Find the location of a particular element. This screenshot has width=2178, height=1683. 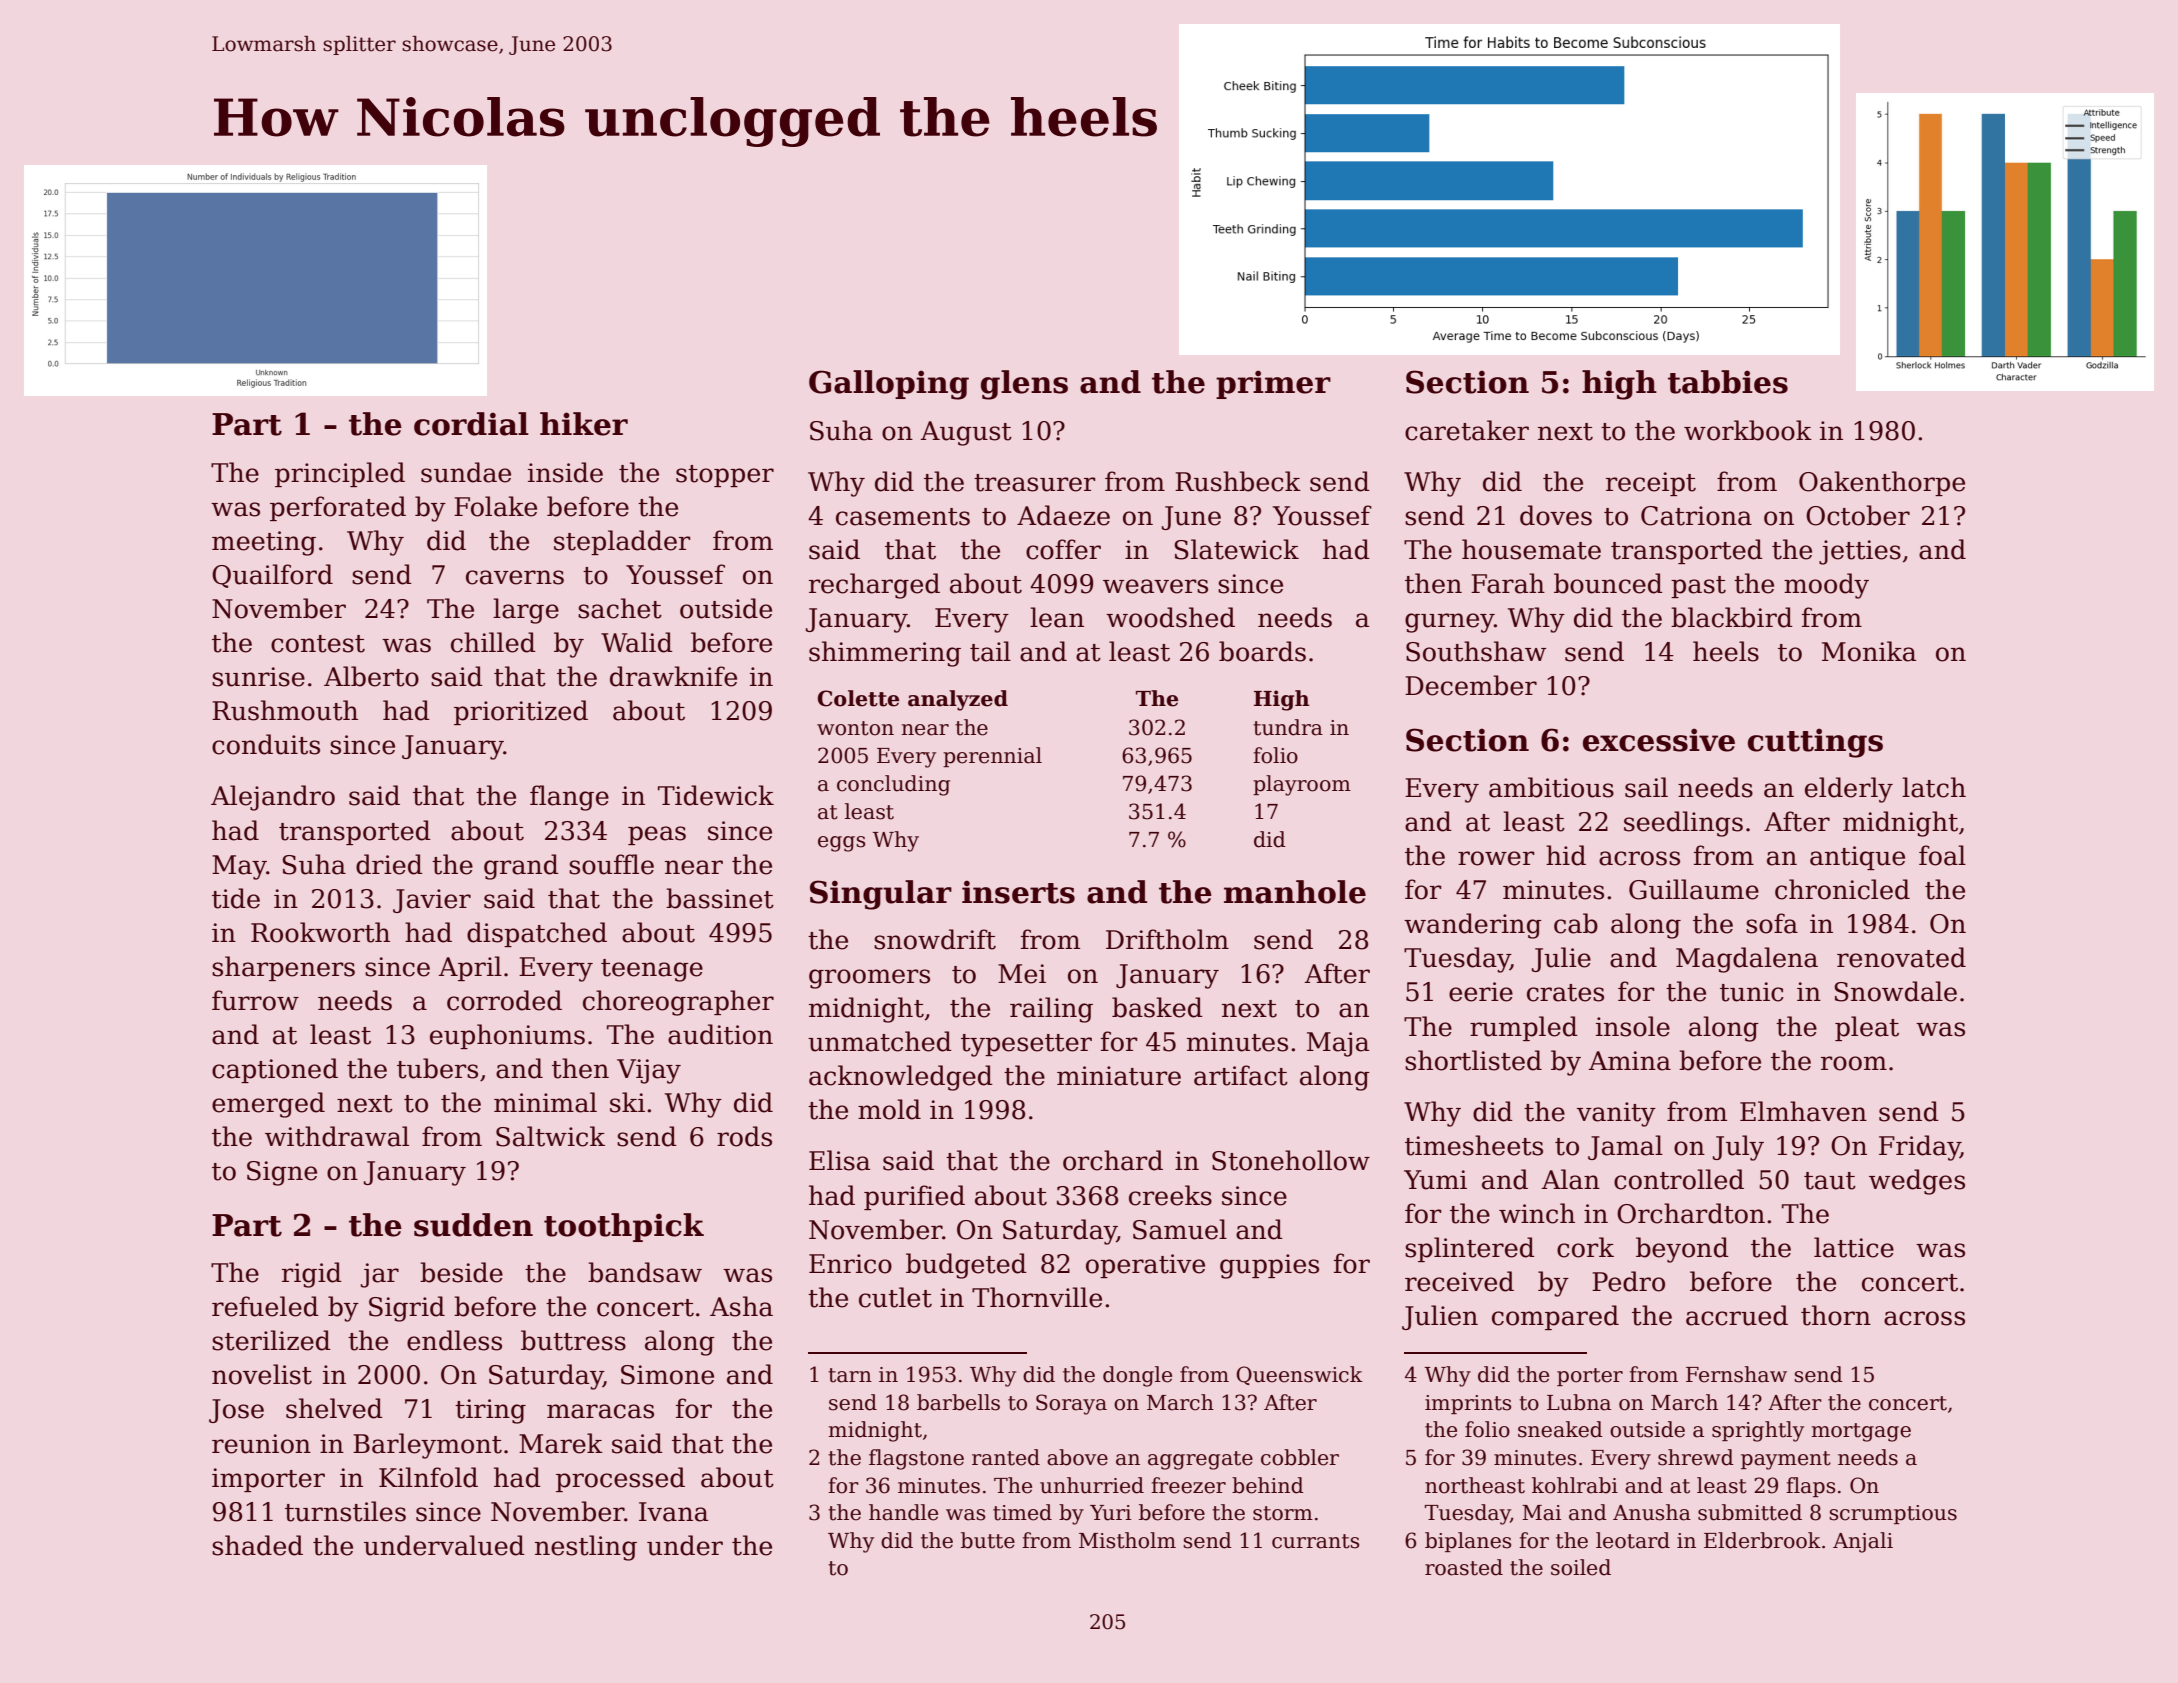

Simone is located at coordinates (667, 1375).
